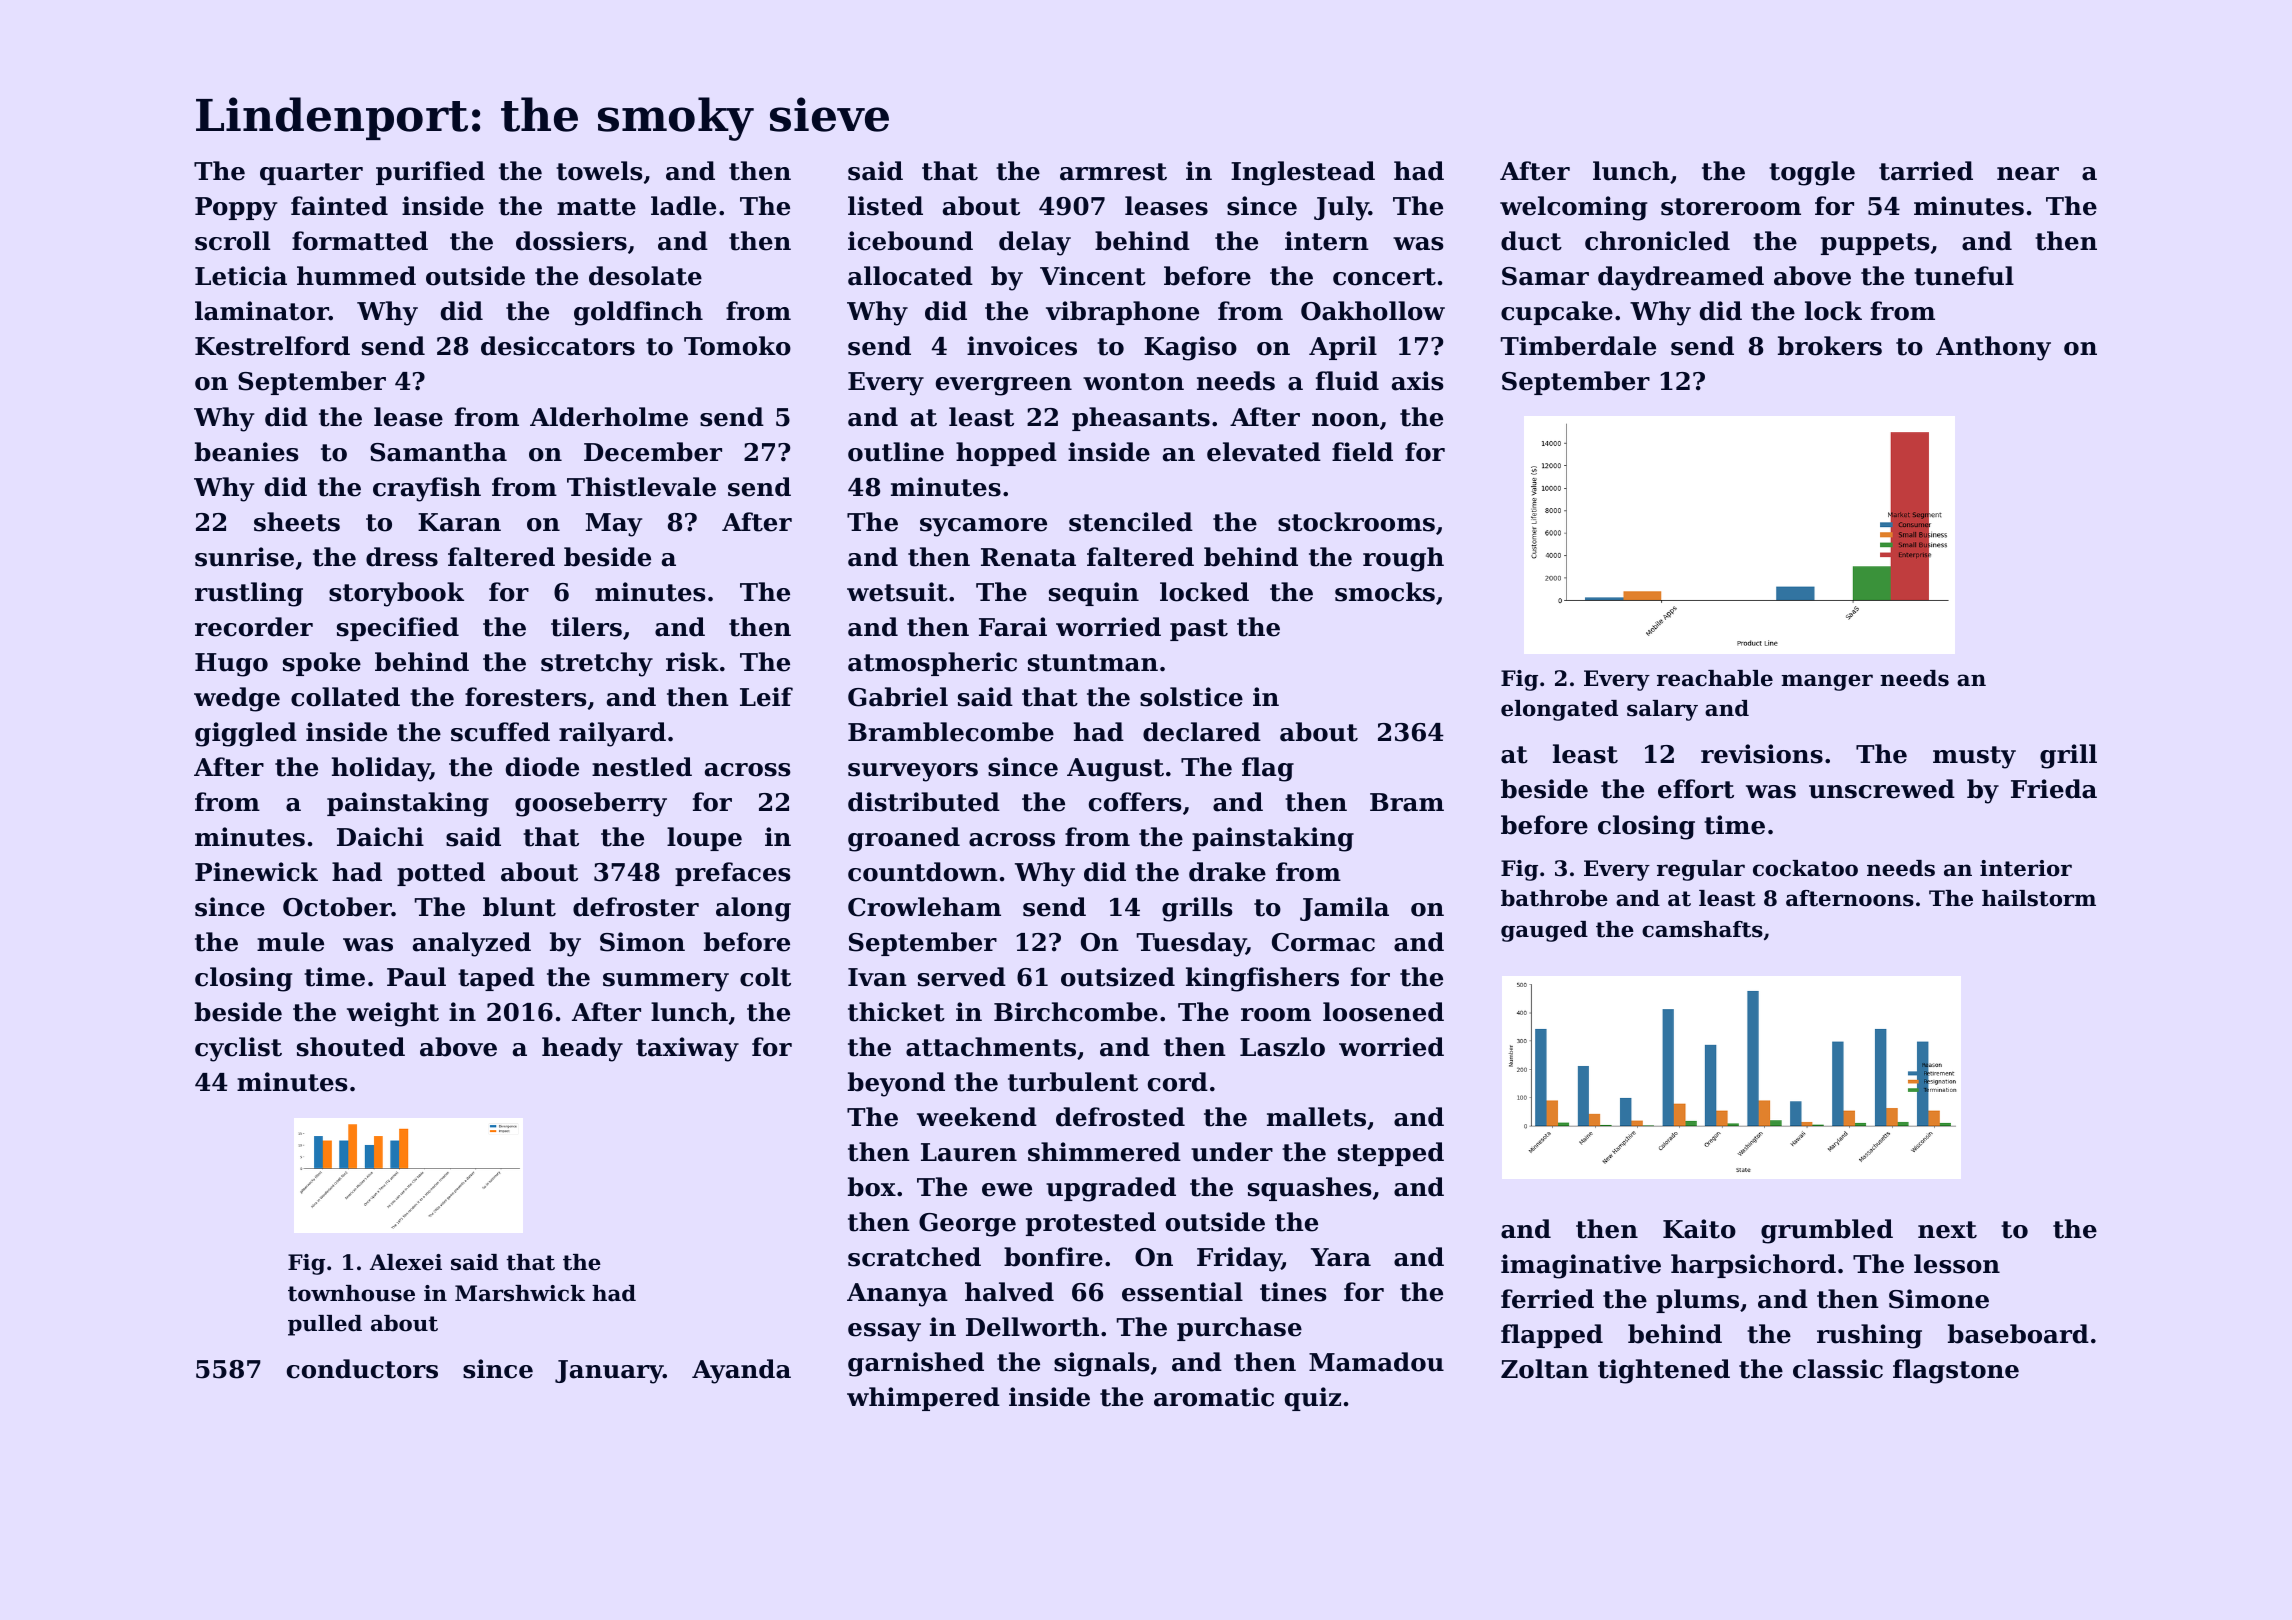 This page has height=1620, width=2292. What do you see at coordinates (325, 1325) in the page?
I see `pulled` at bounding box center [325, 1325].
